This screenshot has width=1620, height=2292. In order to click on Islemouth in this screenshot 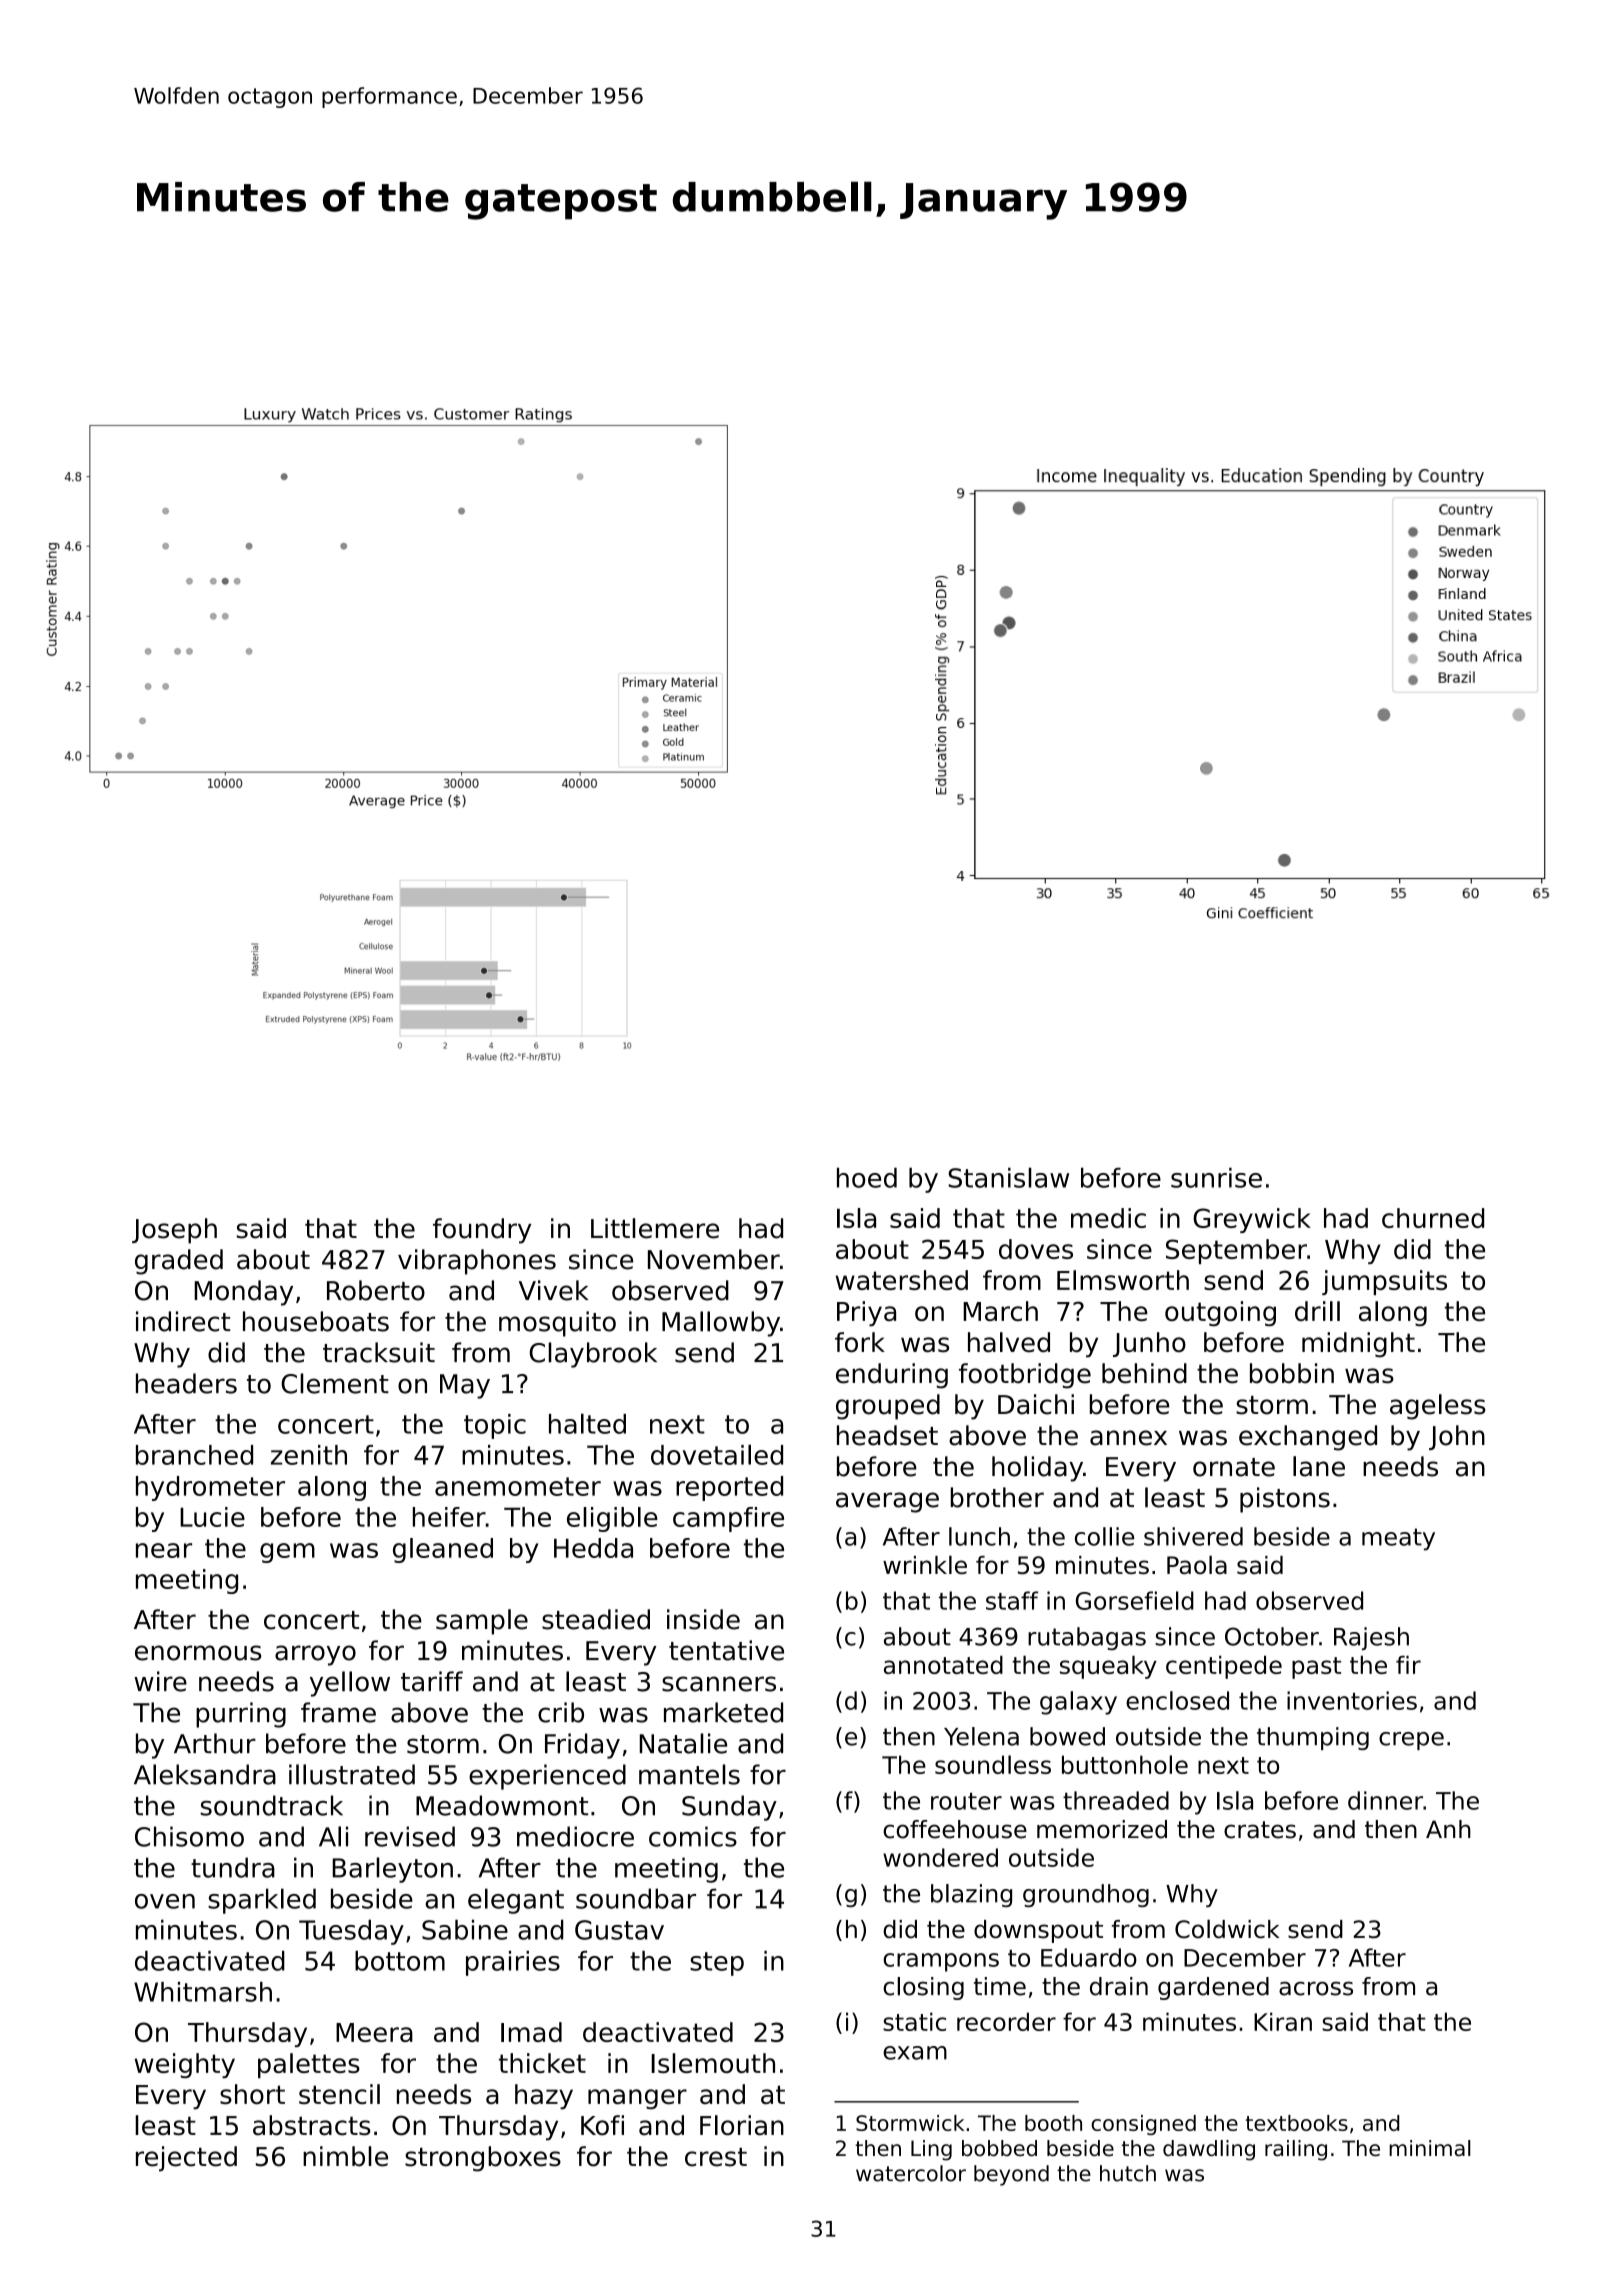, I will do `click(713, 2063)`.
